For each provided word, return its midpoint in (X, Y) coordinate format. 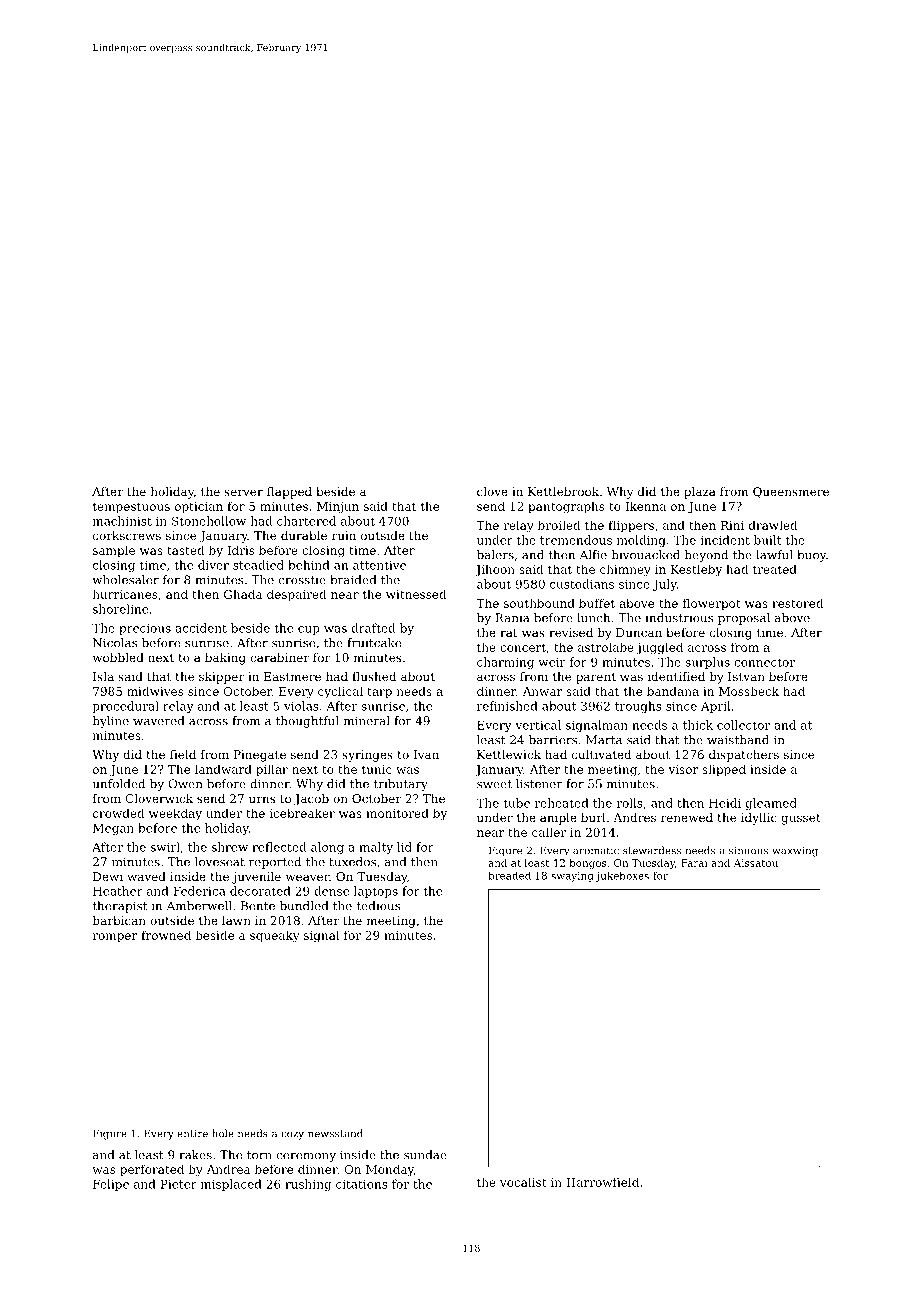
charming (505, 663)
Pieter (178, 1184)
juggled (660, 648)
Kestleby (696, 570)
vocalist (523, 1182)
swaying (572, 877)
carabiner (279, 657)
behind (309, 565)
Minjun (338, 508)
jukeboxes (622, 877)
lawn (236, 920)
